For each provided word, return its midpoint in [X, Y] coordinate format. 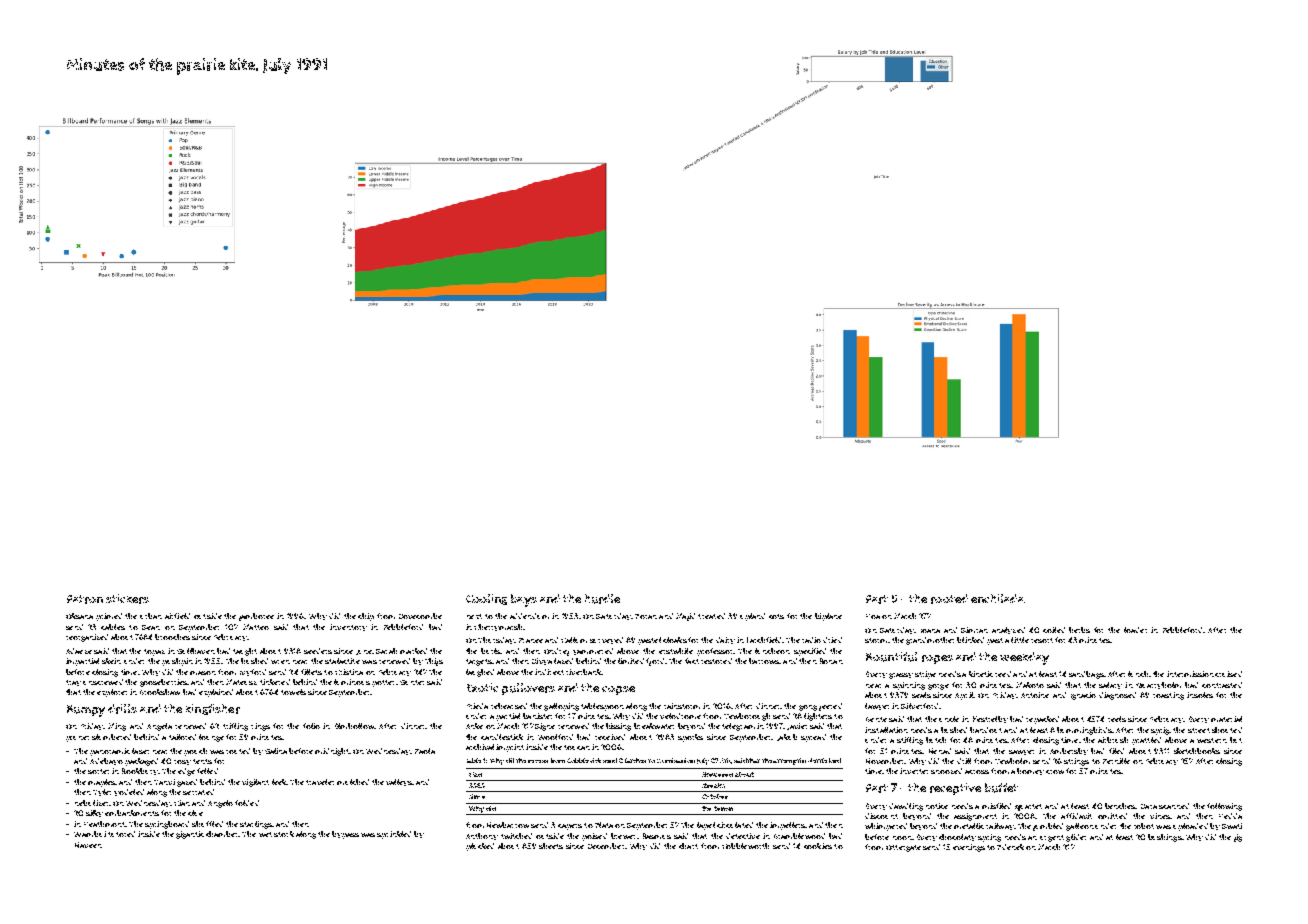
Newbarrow [508, 825]
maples [102, 783]
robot [1144, 826]
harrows [764, 661]
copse [618, 690]
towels [293, 692]
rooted [949, 599]
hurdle [602, 599]
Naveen [88, 845]
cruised [1228, 674]
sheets [551, 846]
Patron [85, 599]
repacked [1042, 720]
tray [73, 683]
